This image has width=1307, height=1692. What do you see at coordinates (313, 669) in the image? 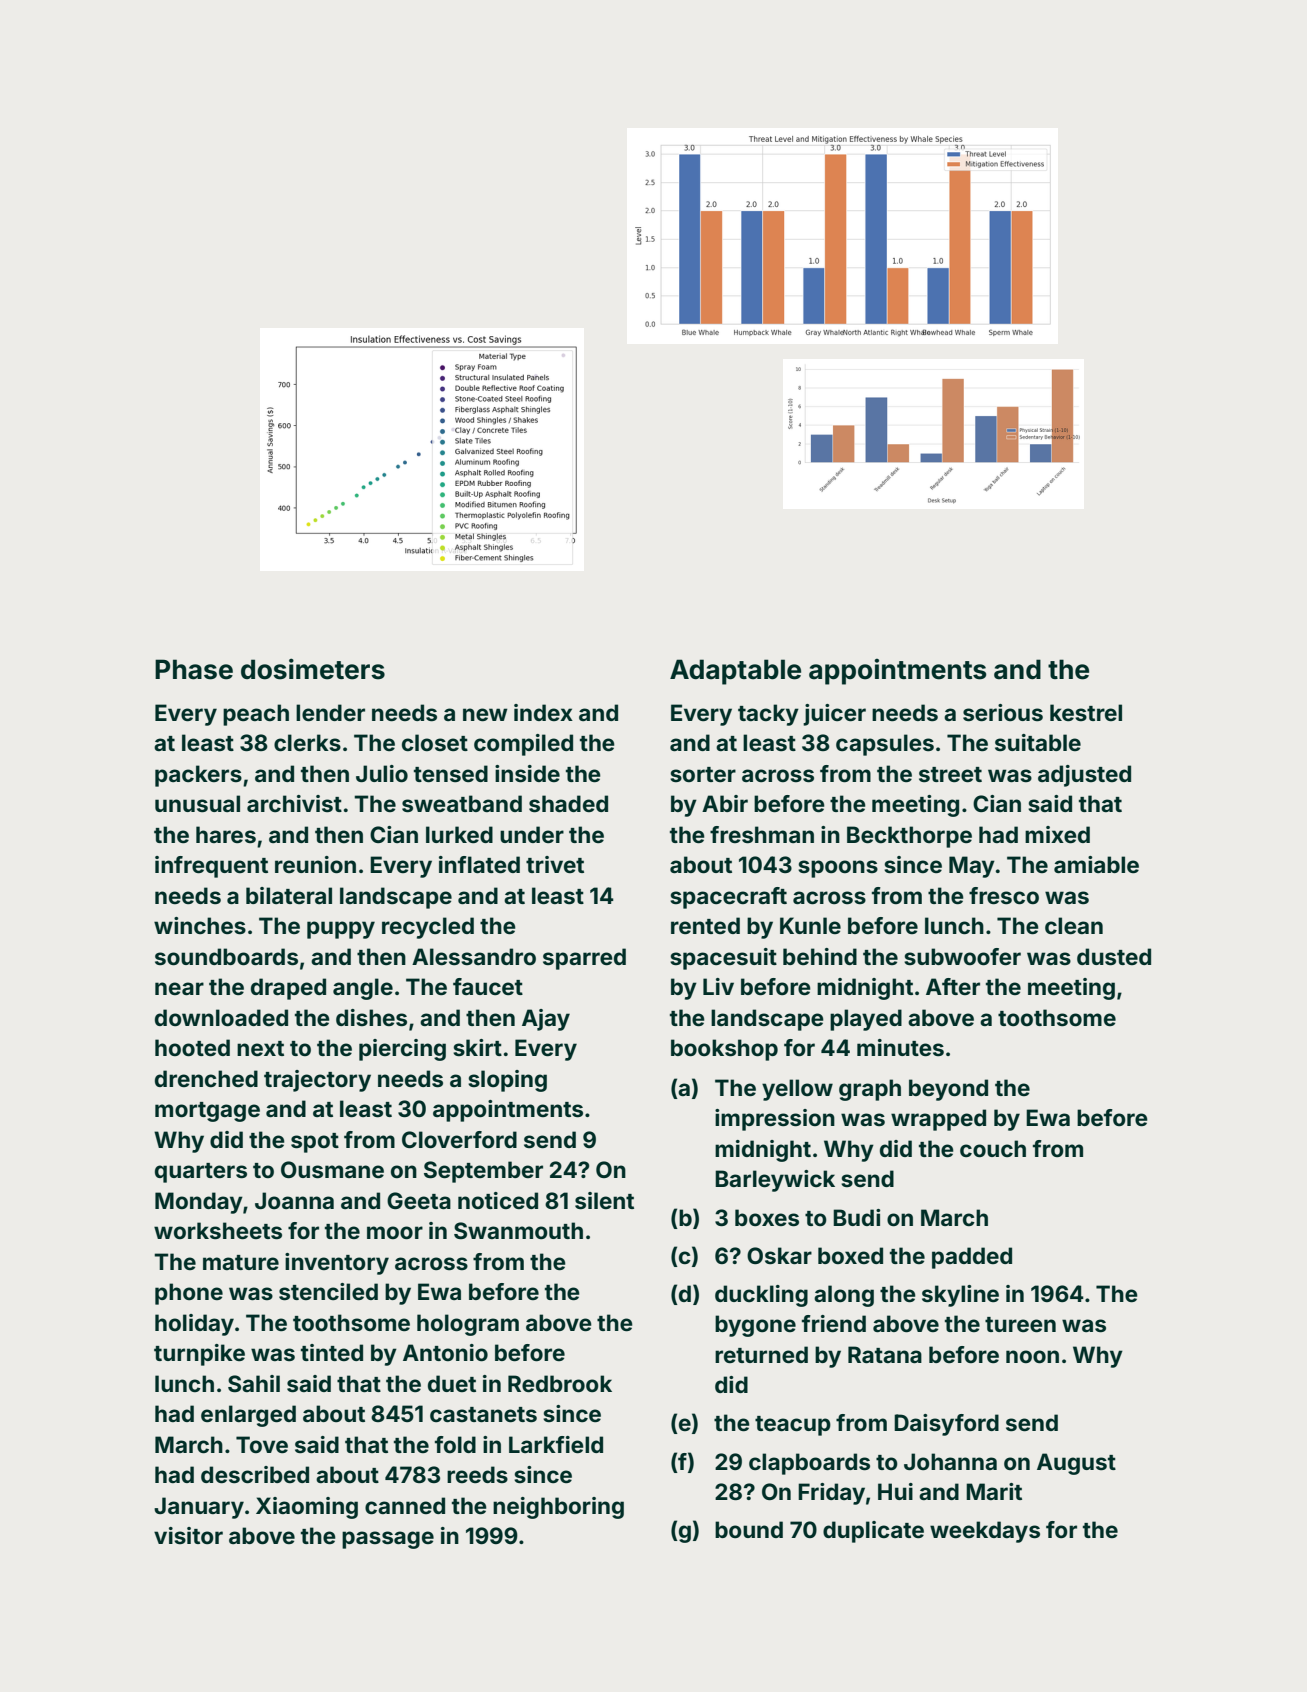
I see `dosimeters` at bounding box center [313, 669].
